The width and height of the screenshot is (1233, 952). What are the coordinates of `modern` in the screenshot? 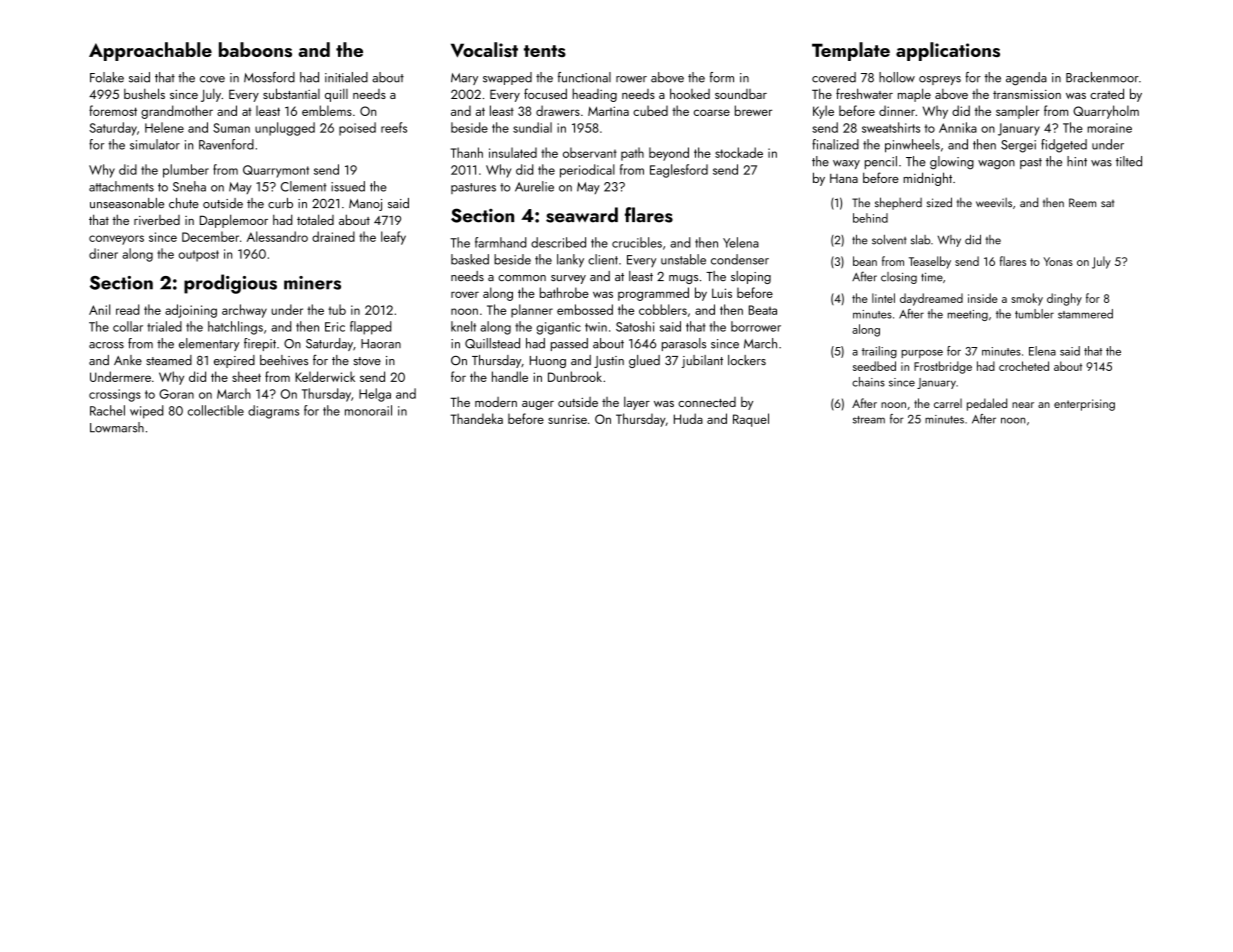 It's located at (496, 402).
